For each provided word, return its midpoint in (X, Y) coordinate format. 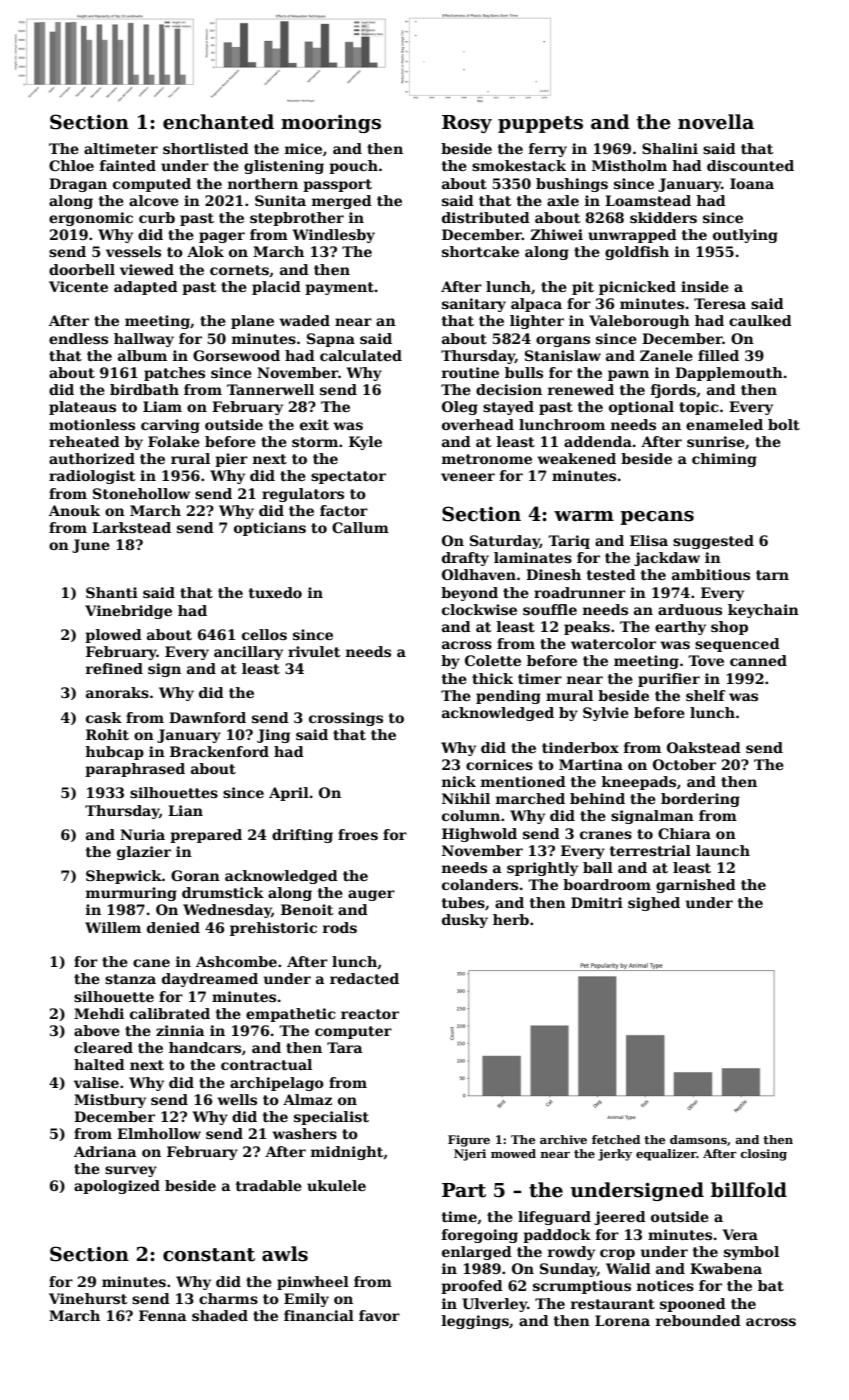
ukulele (336, 1185)
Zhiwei (557, 234)
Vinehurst (88, 1298)
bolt (784, 424)
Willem (113, 927)
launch (723, 850)
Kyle (365, 443)
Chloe (71, 165)
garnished (696, 886)
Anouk (74, 510)
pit (583, 288)
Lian (185, 810)
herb (511, 919)
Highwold (479, 835)
